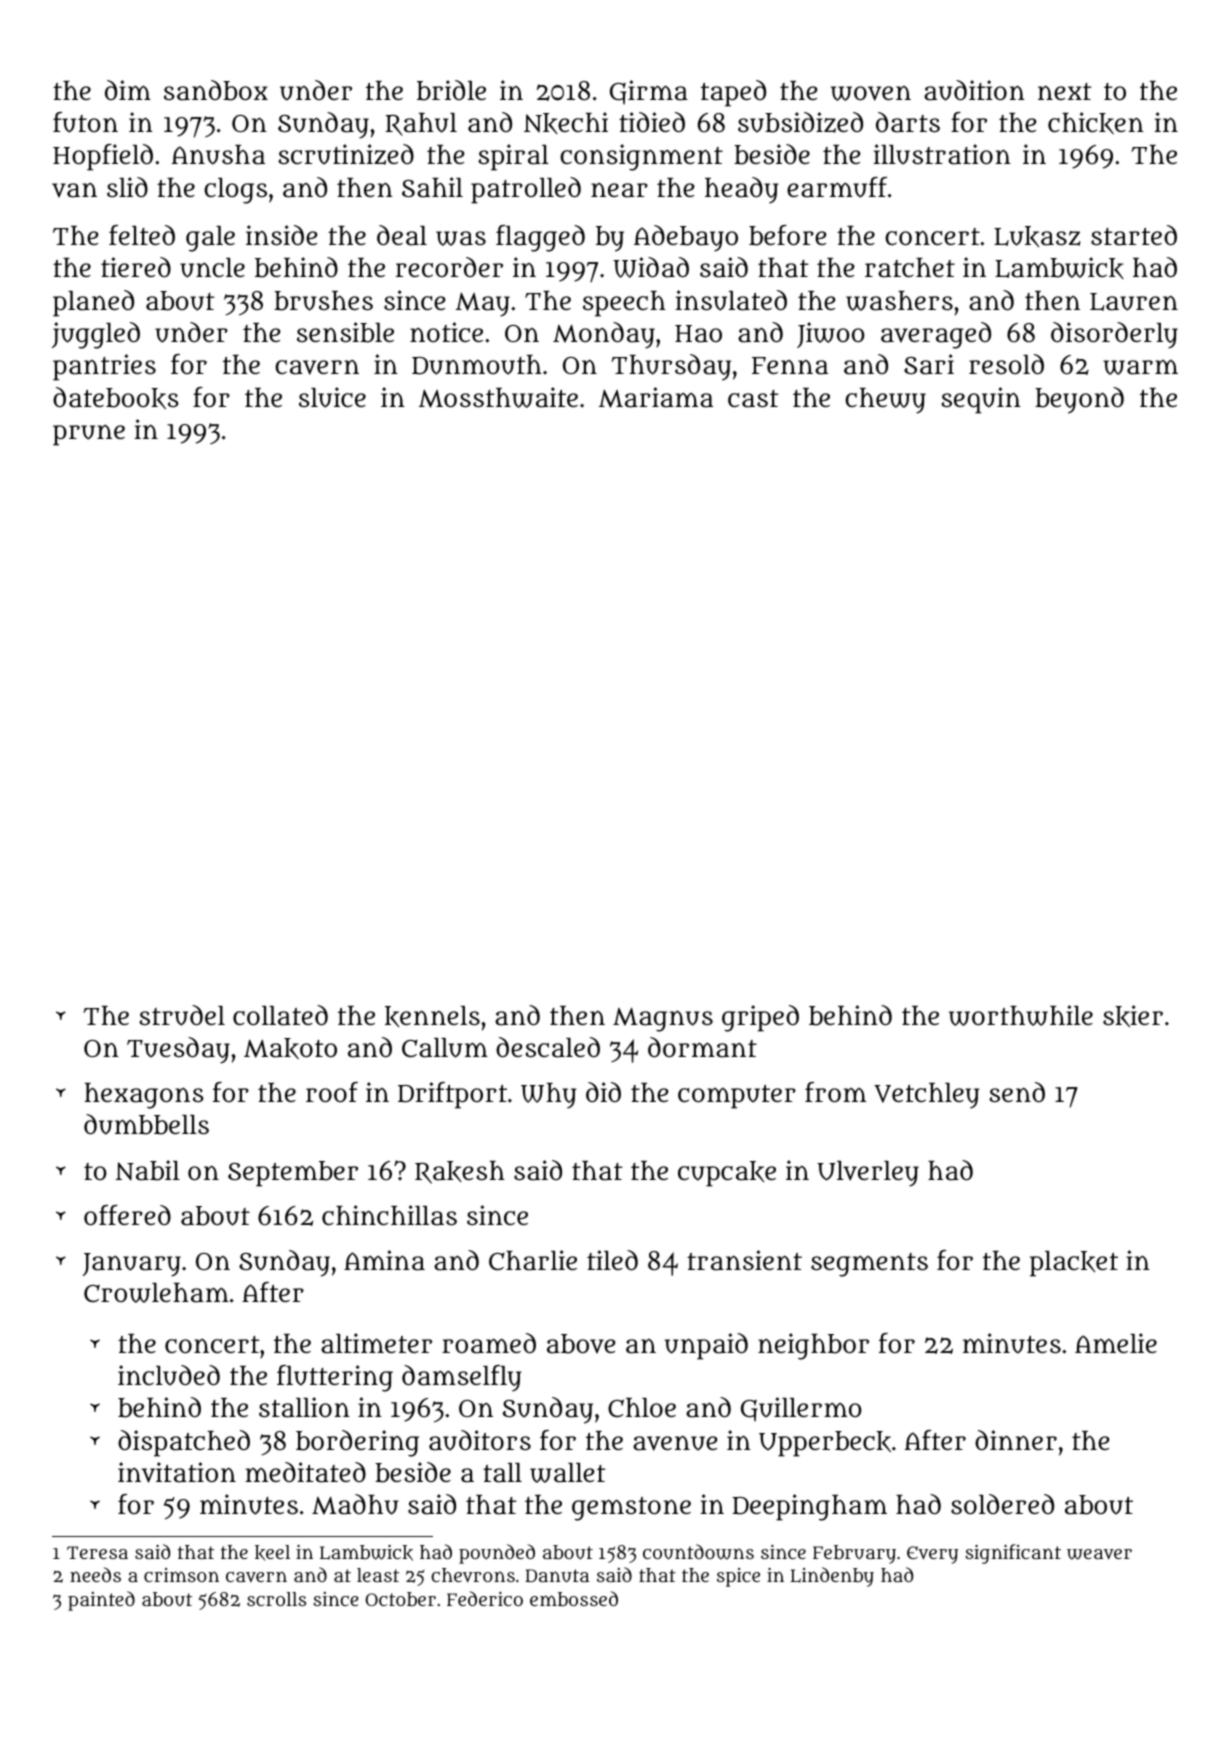  What do you see at coordinates (686, 238) in the image?
I see `Adebayo` at bounding box center [686, 238].
